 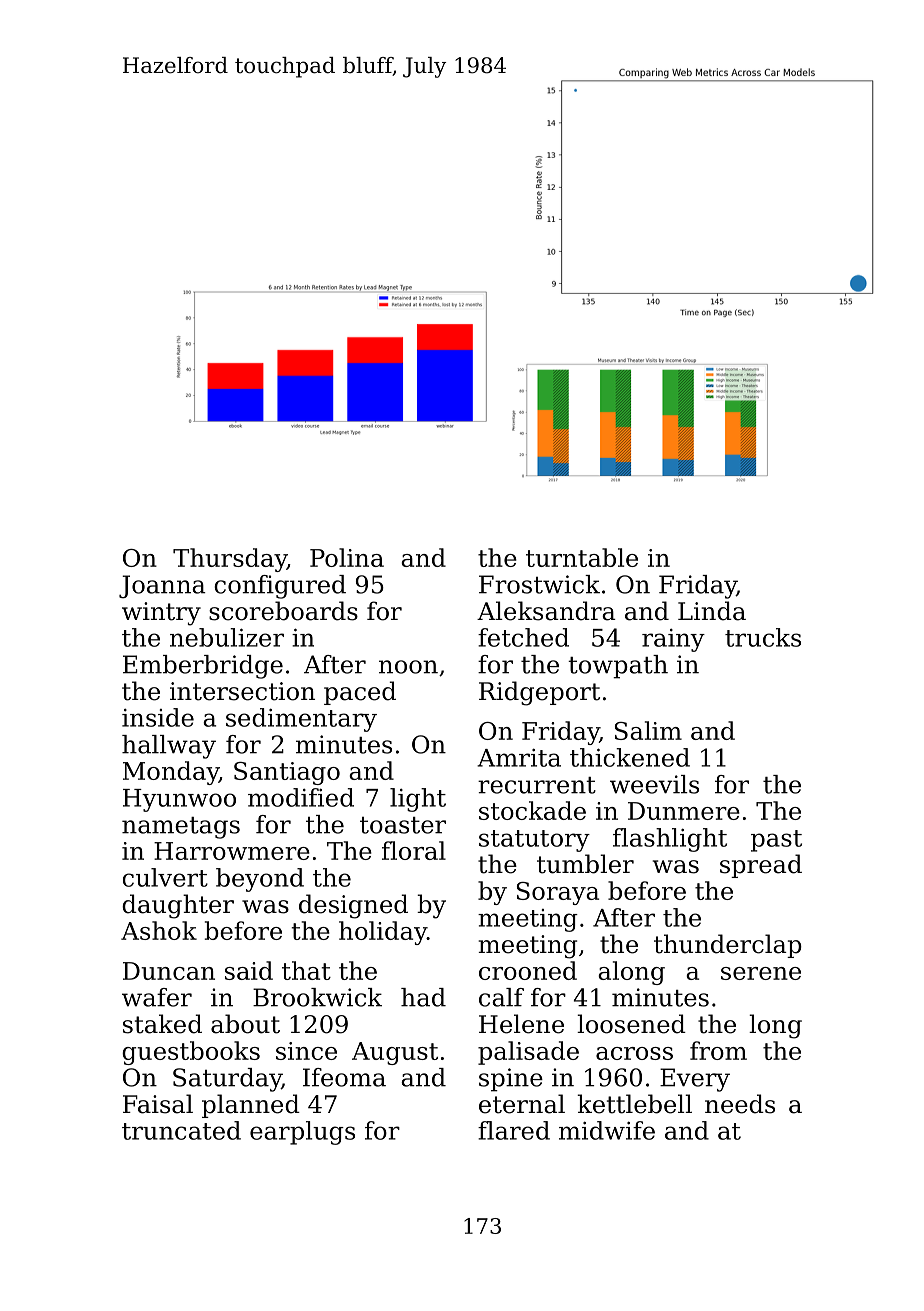 What do you see at coordinates (514, 1130) in the screenshot?
I see `flared` at bounding box center [514, 1130].
